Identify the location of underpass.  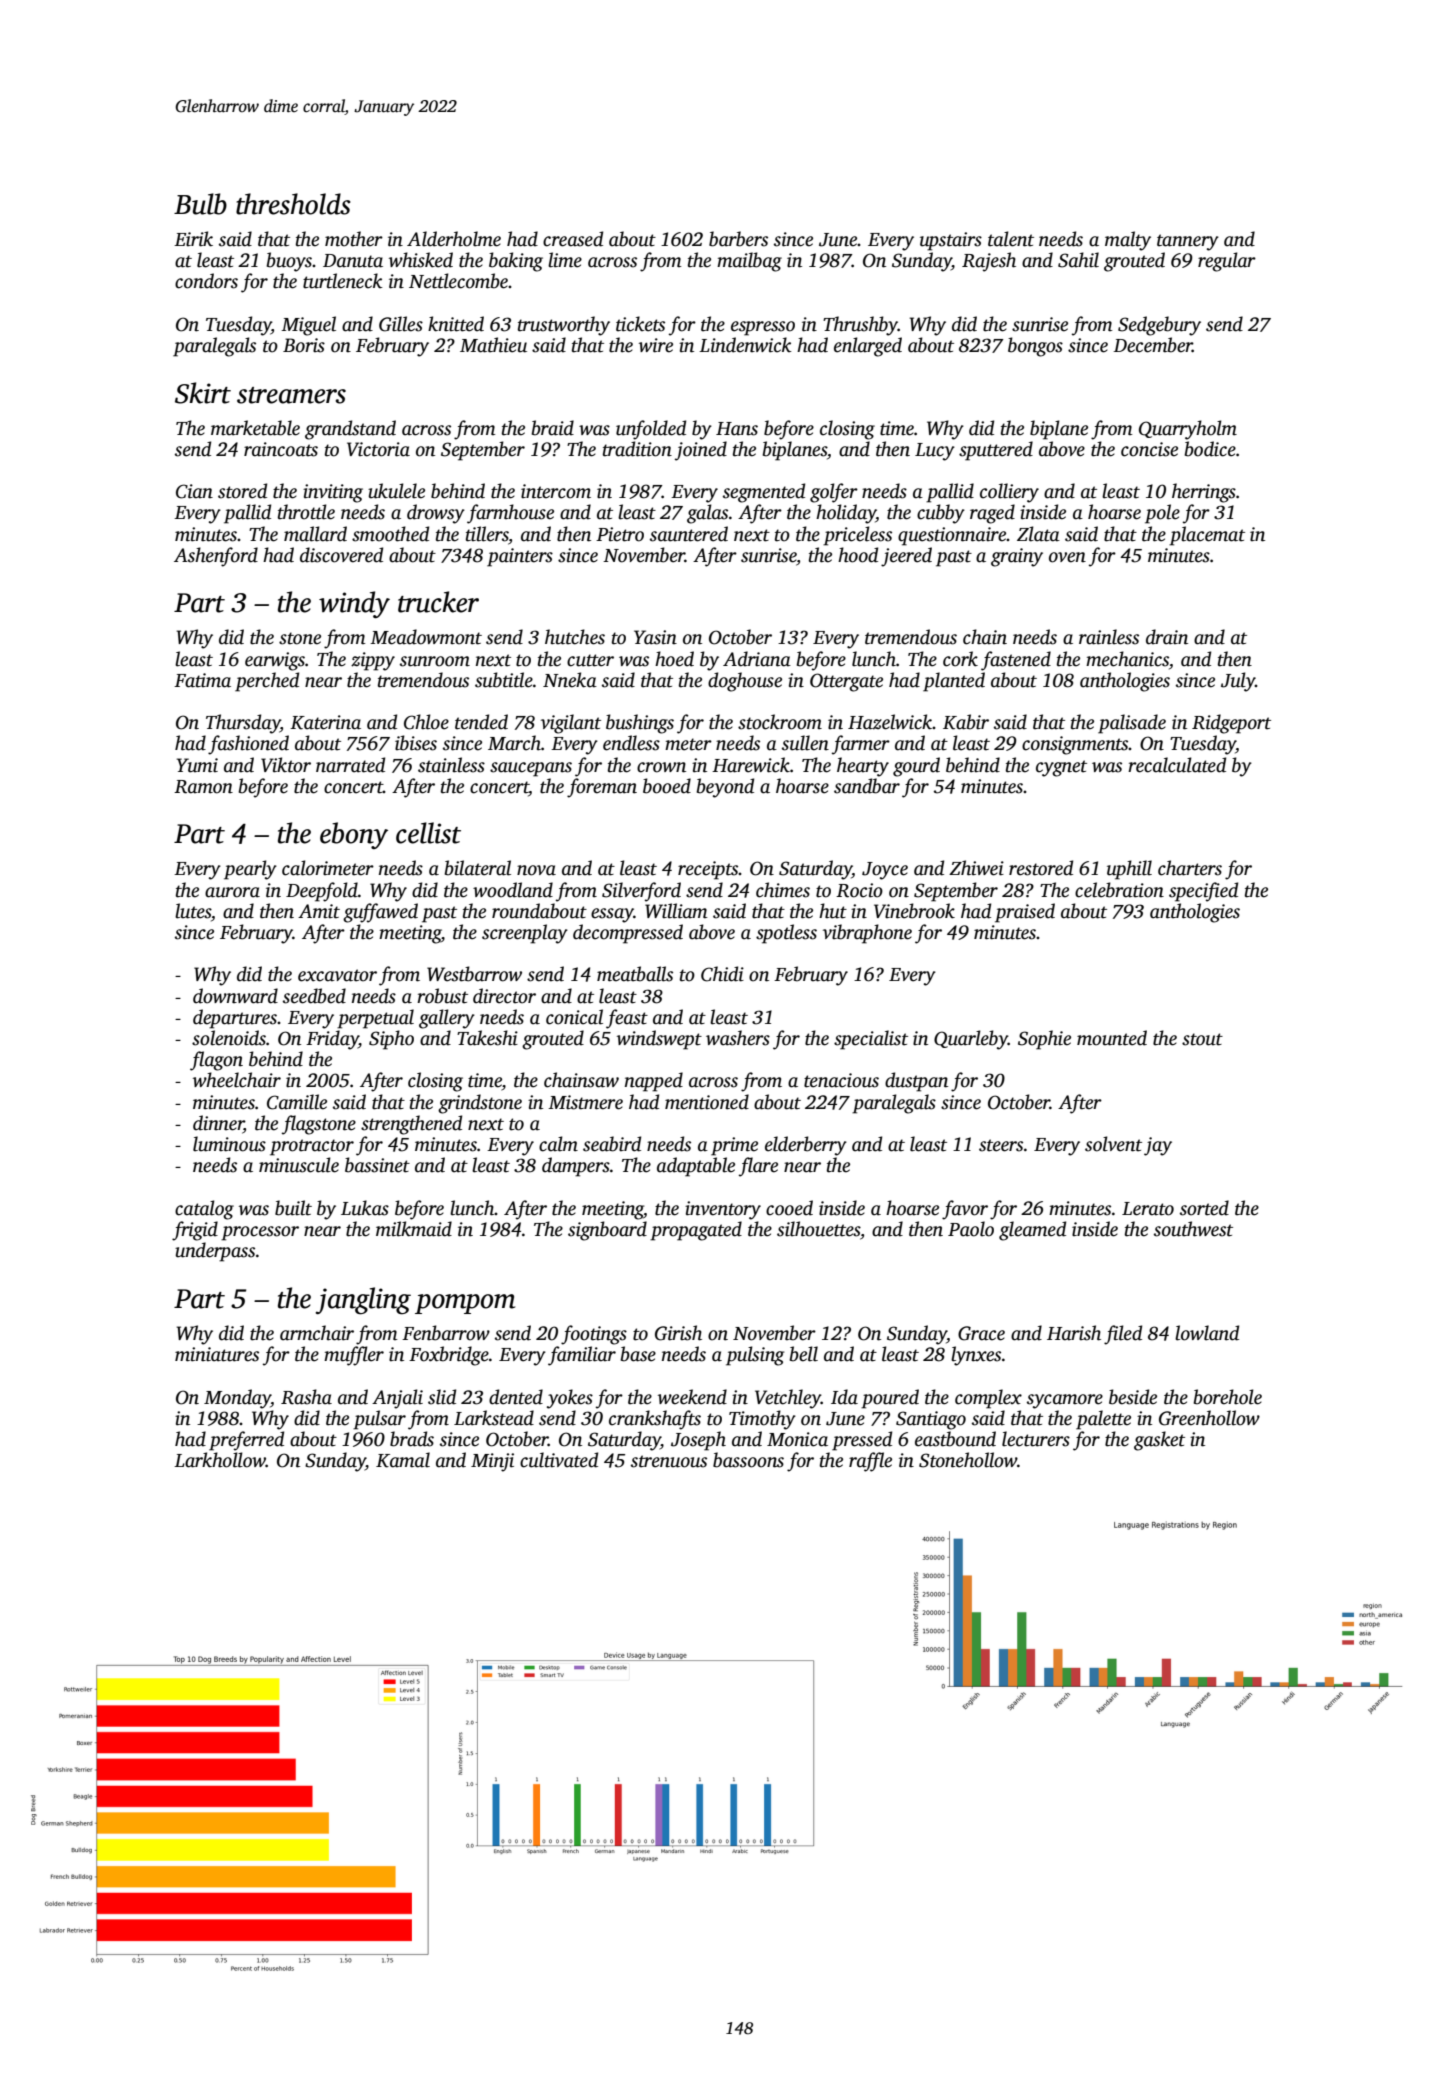
(215, 1252).
